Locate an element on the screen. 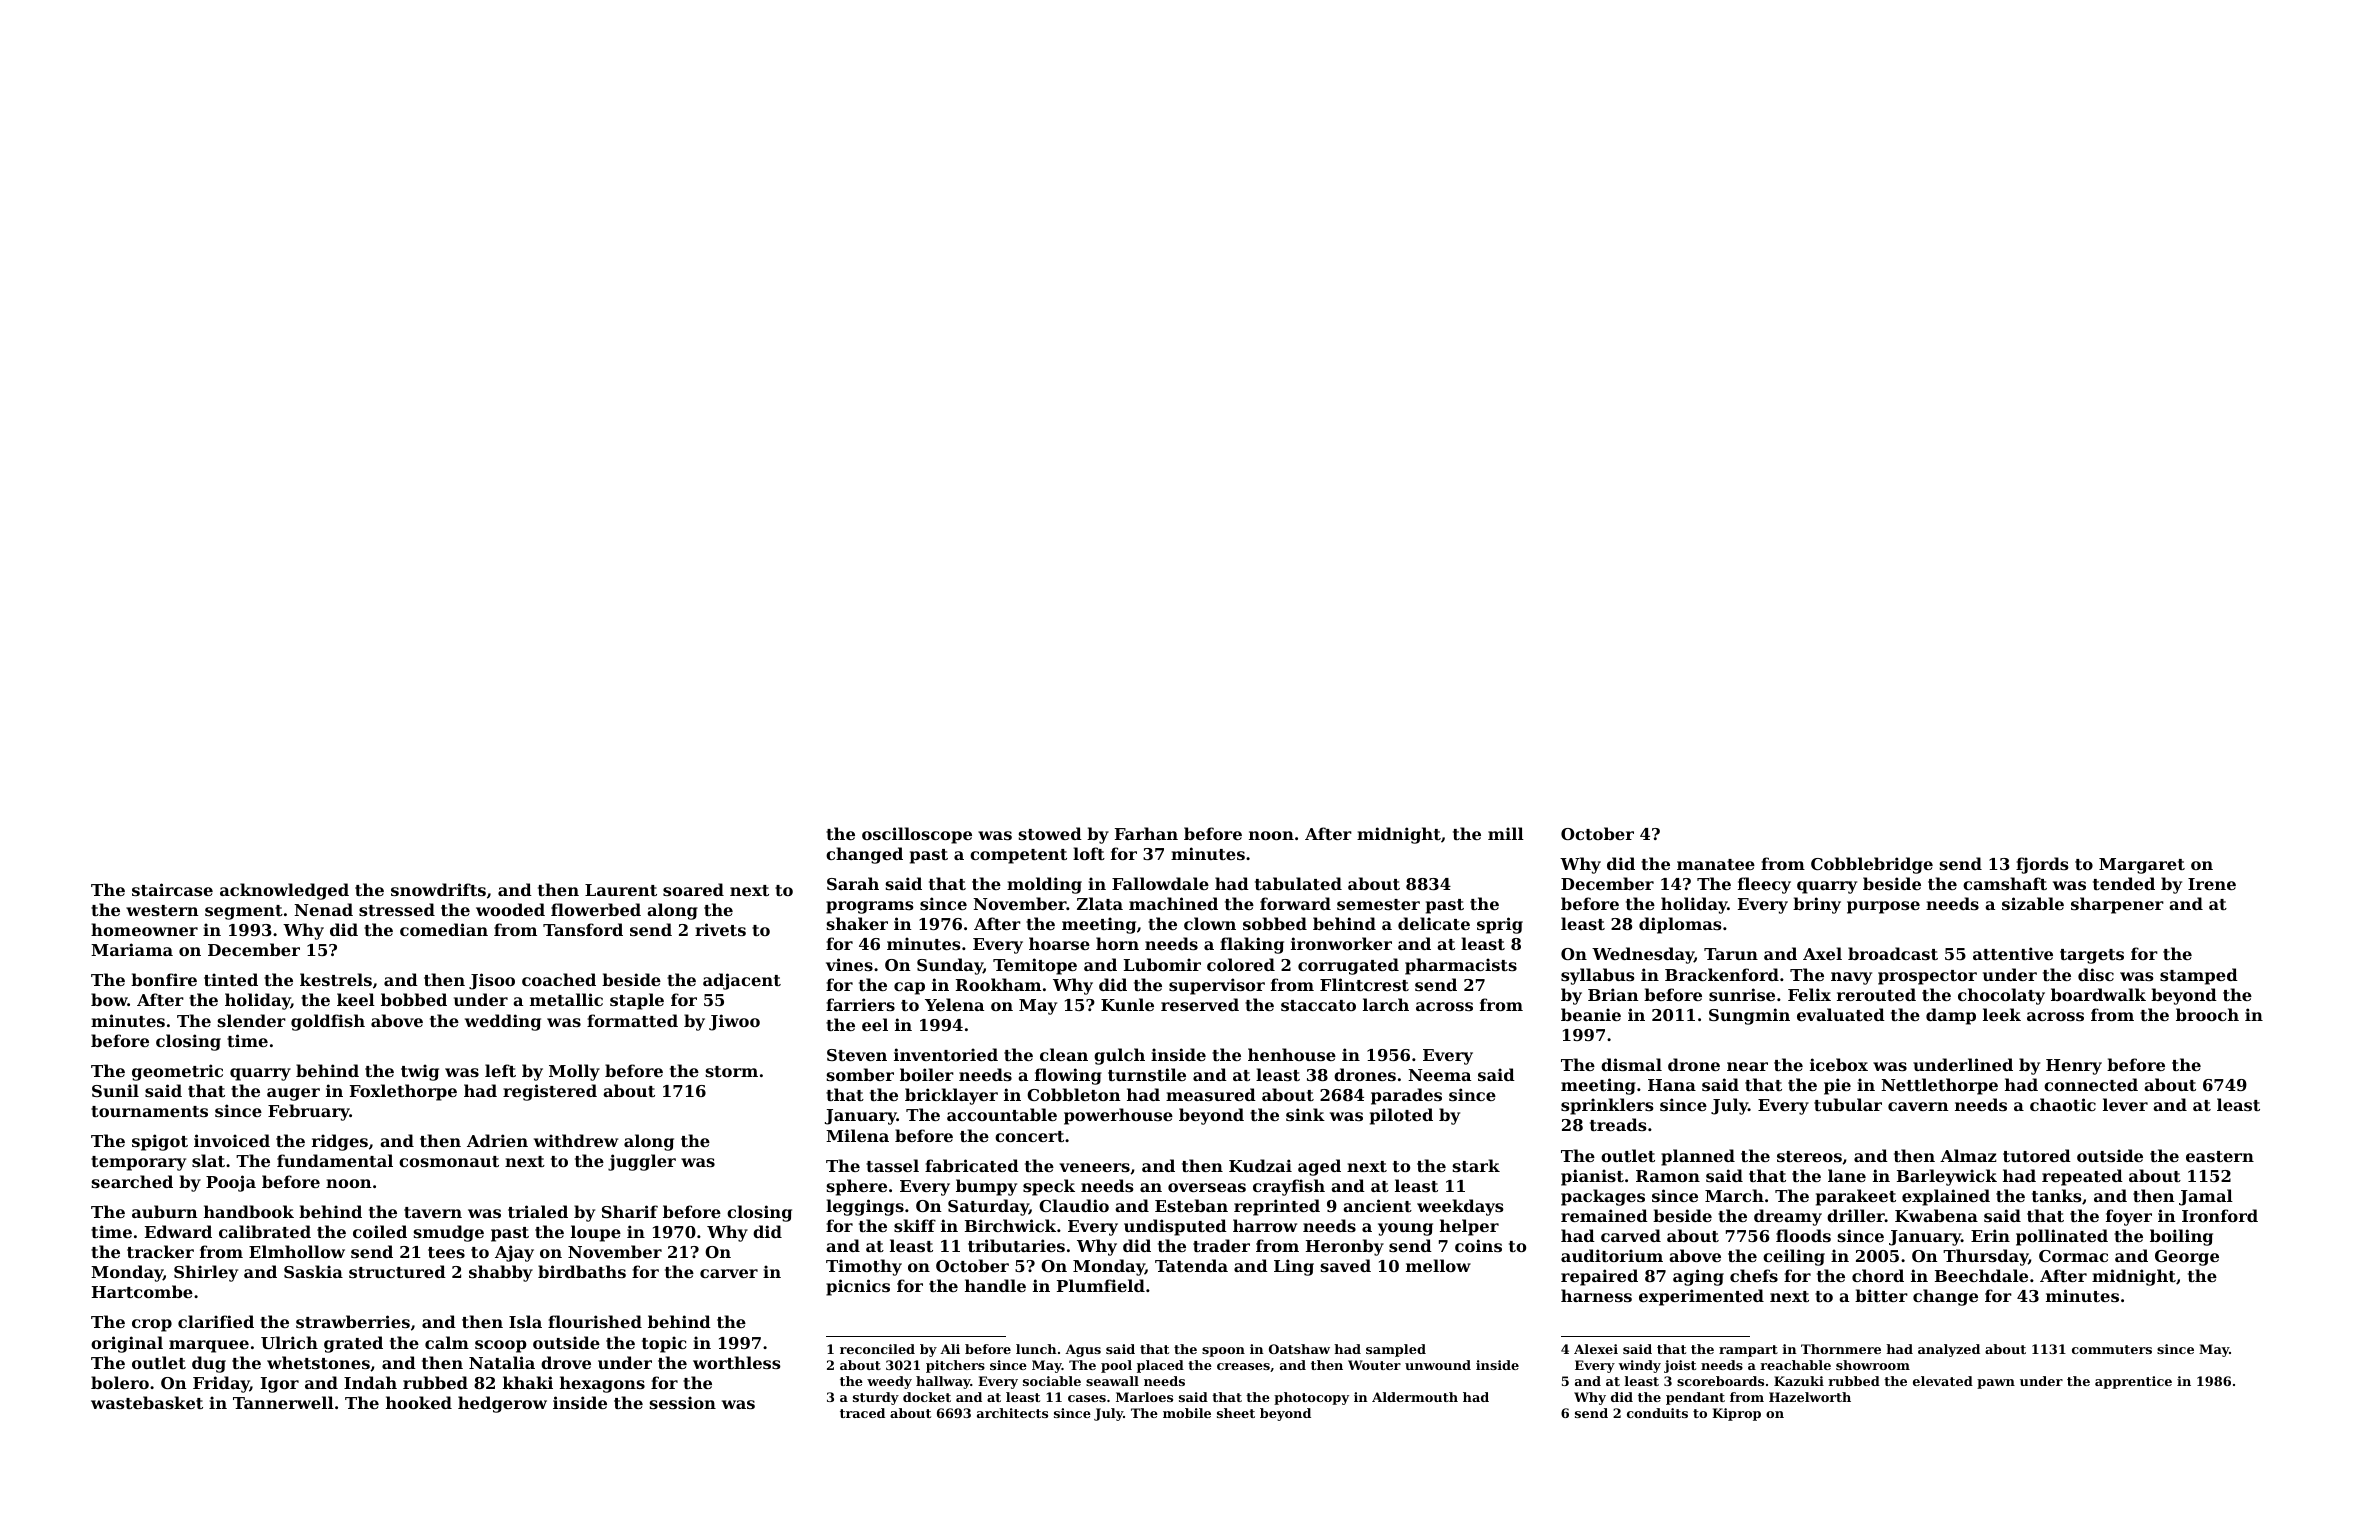 The image size is (2355, 1524). competent is located at coordinates (1018, 856).
